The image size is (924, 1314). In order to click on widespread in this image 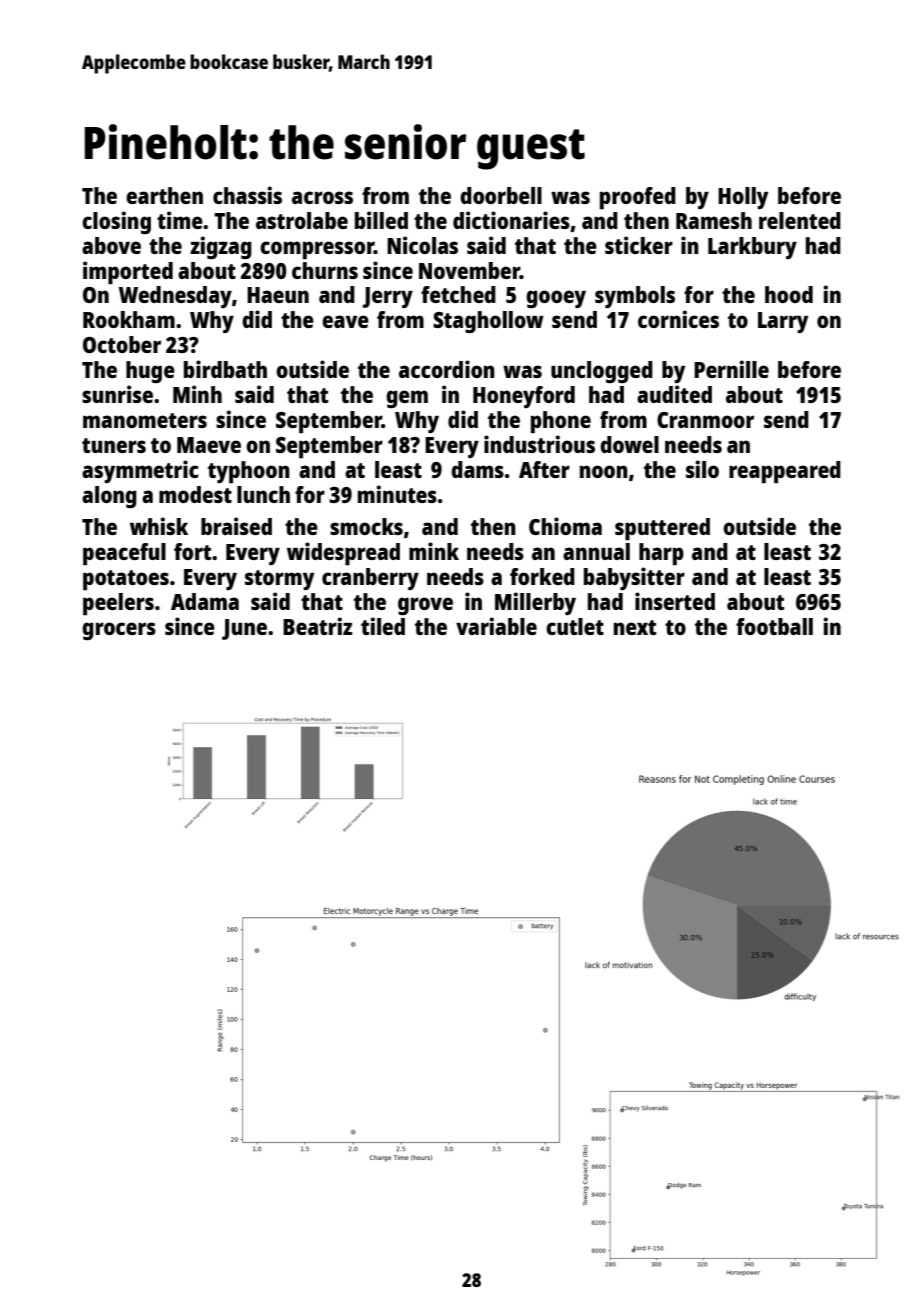, I will do `click(343, 554)`.
